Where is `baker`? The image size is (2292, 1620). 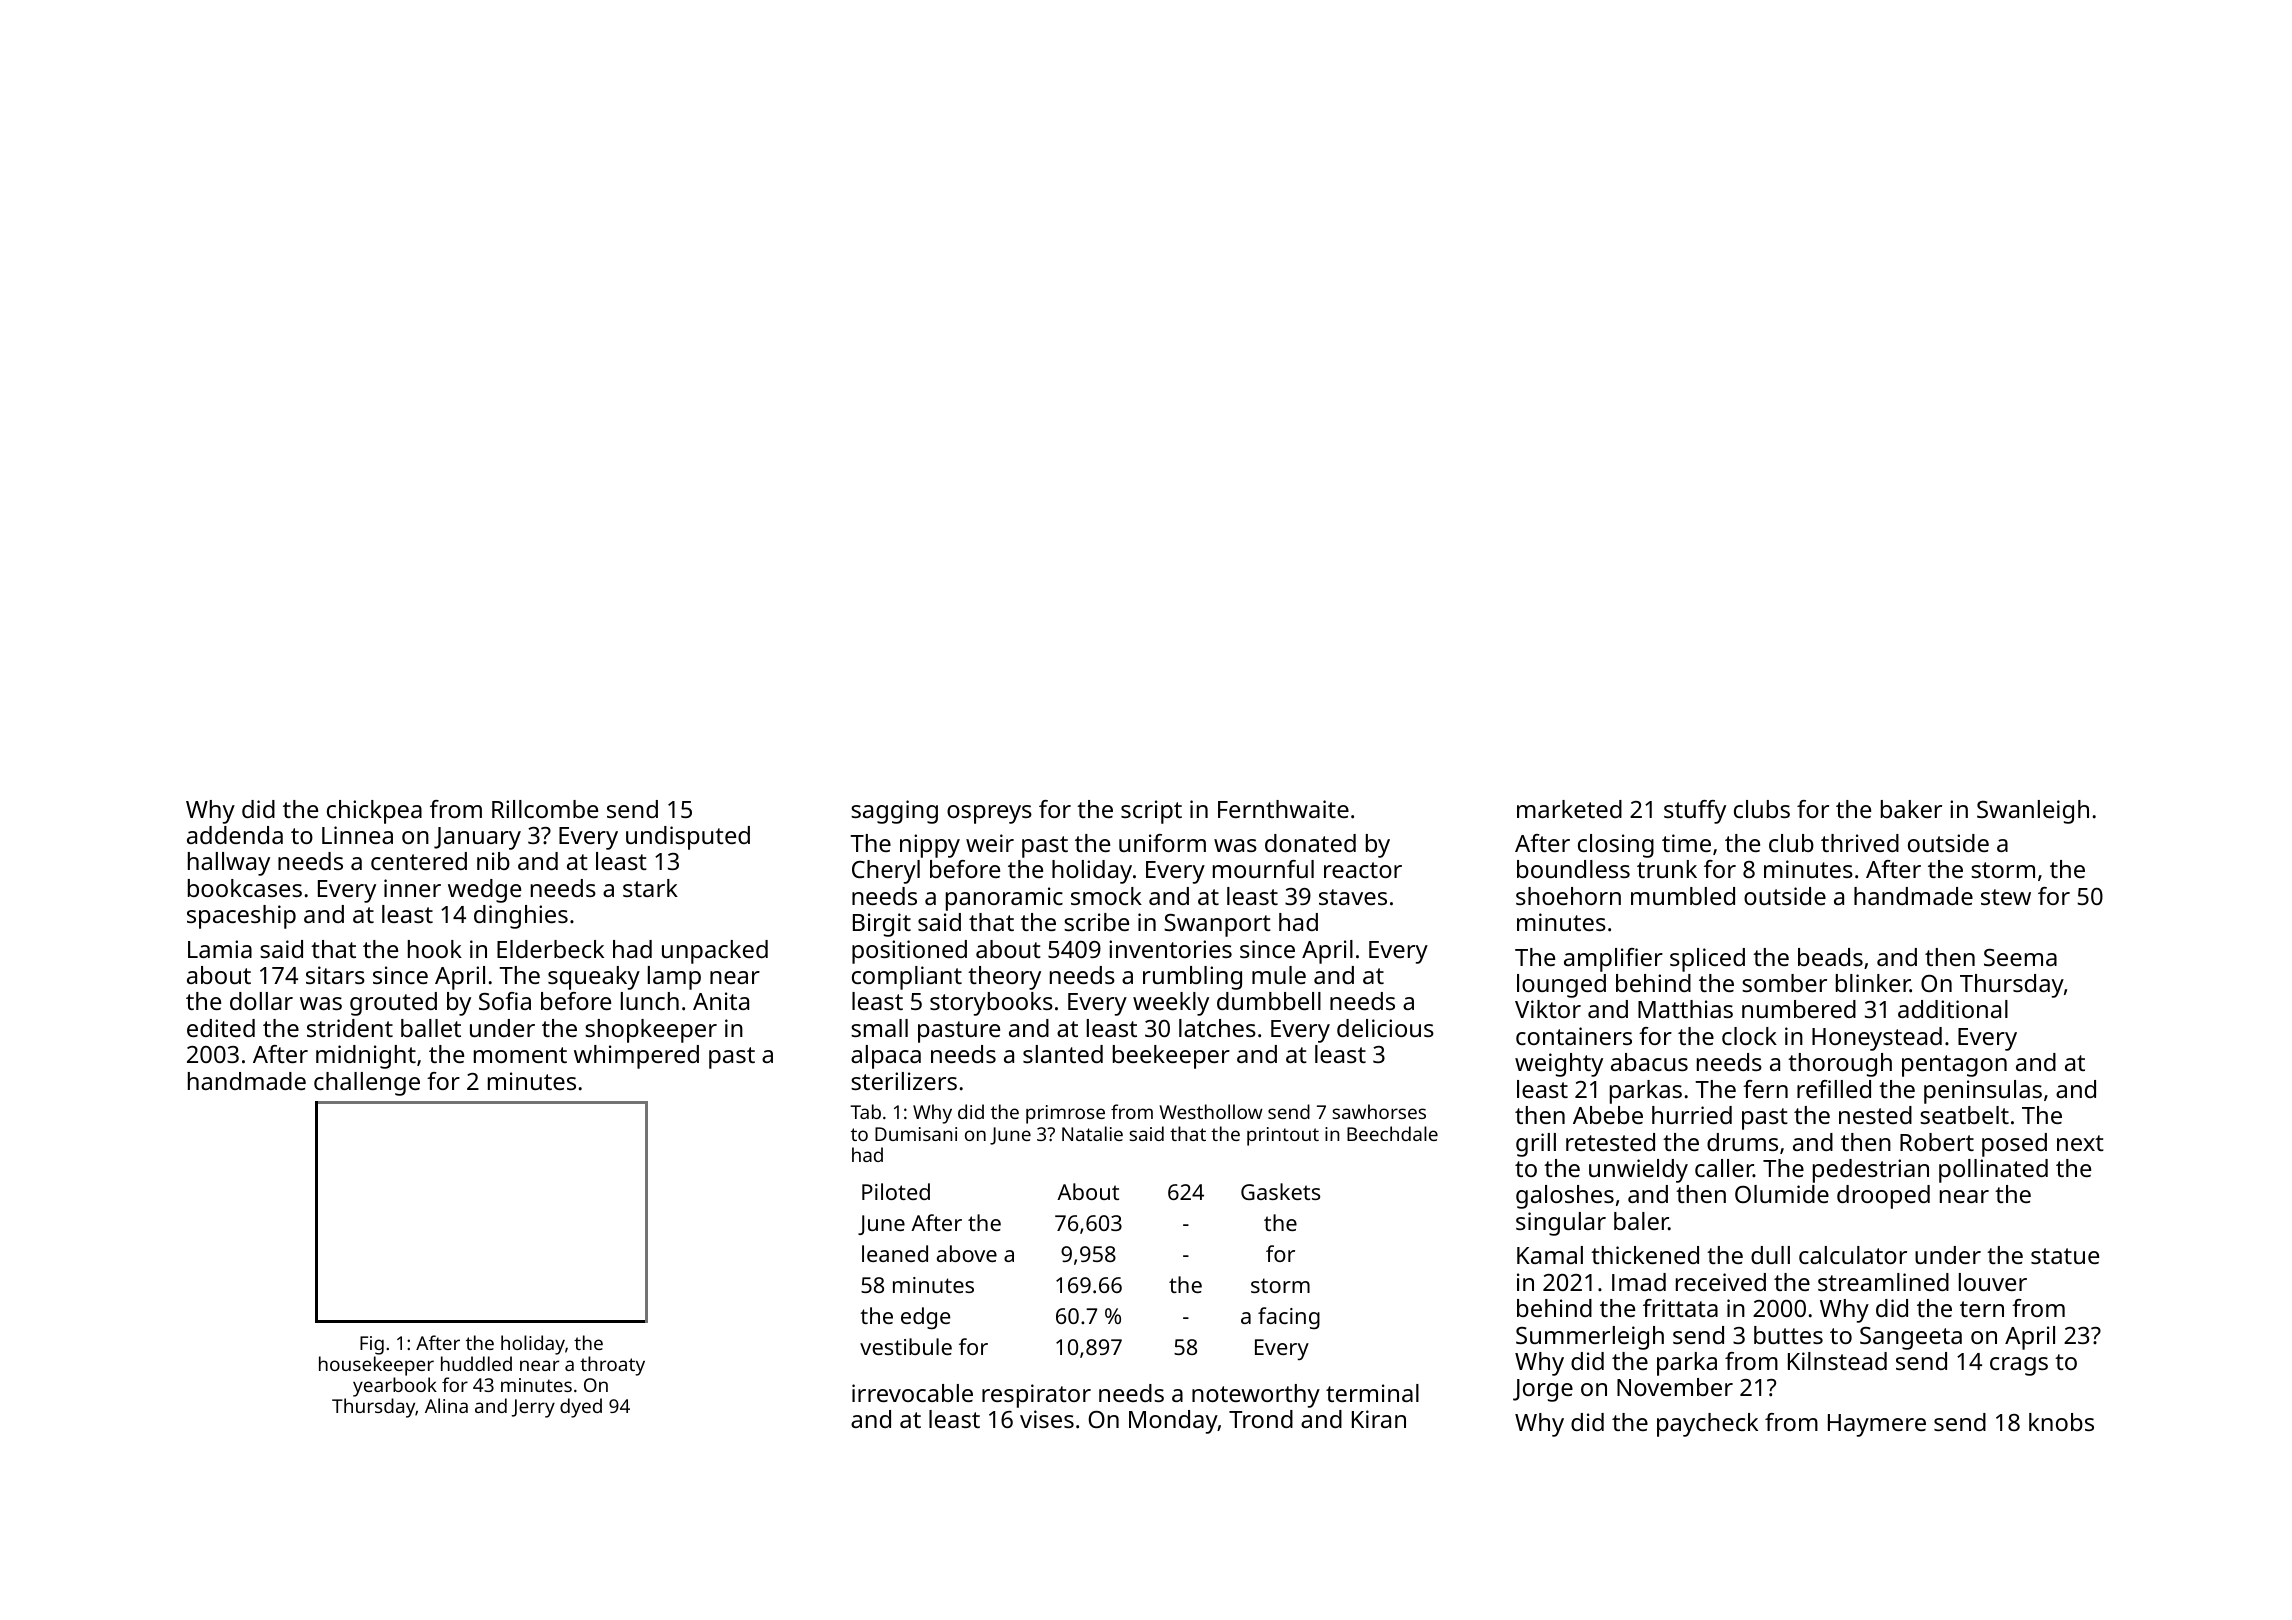 baker is located at coordinates (1911, 809).
